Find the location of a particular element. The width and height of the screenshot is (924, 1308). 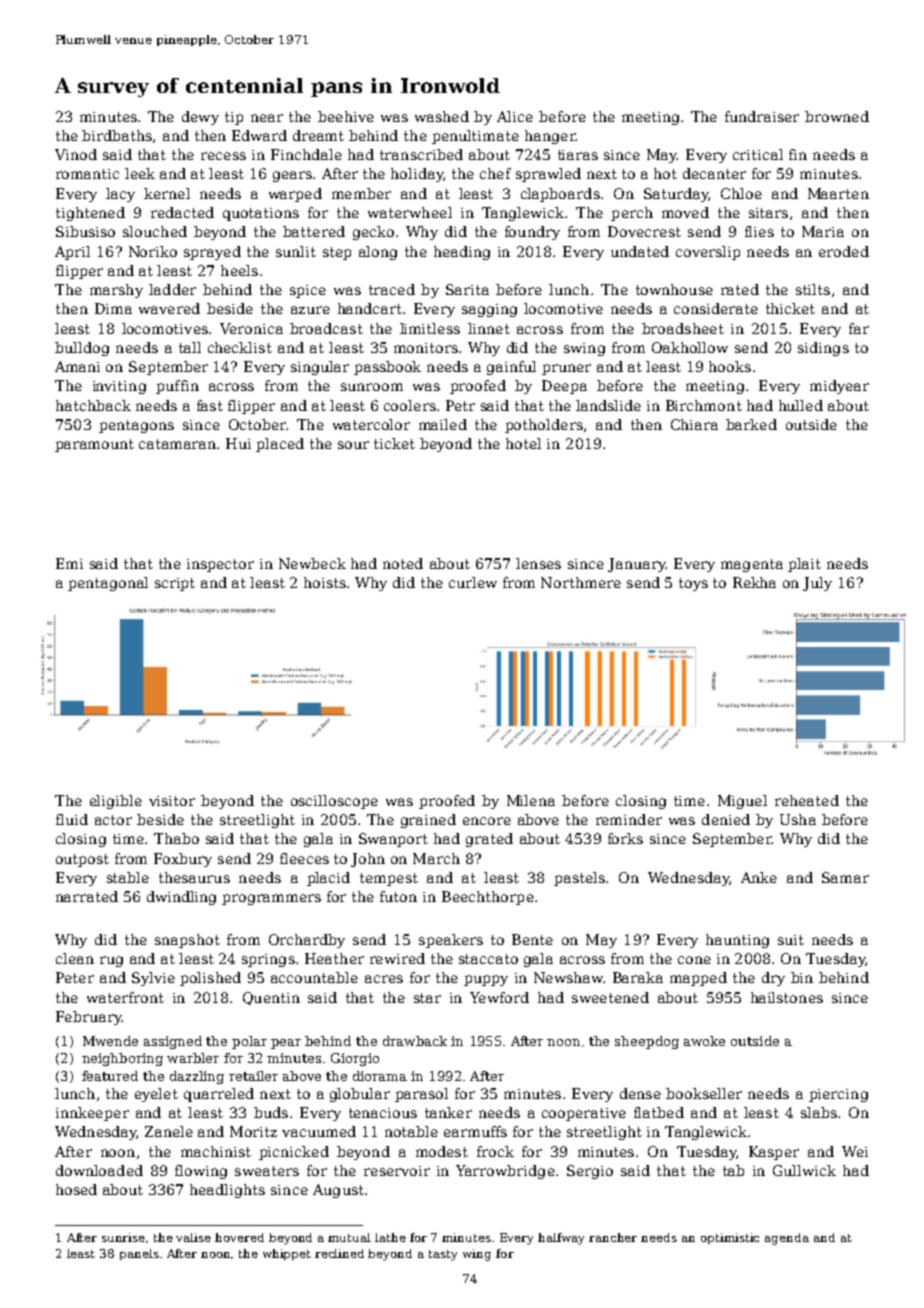

encore is located at coordinates (487, 821).
